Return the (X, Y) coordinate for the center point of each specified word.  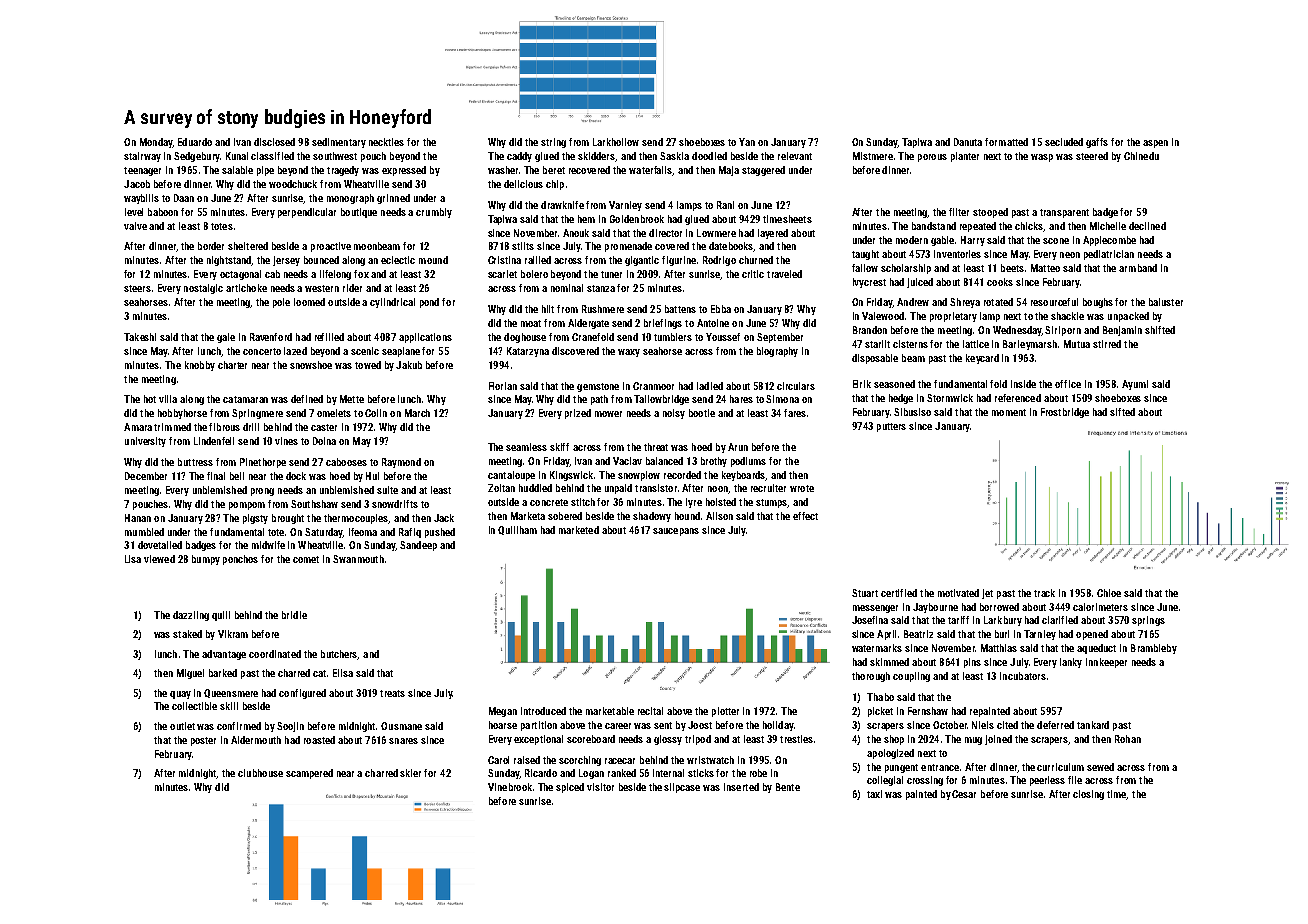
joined (998, 740)
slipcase (682, 788)
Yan (747, 142)
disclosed (274, 142)
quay (180, 695)
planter (965, 157)
